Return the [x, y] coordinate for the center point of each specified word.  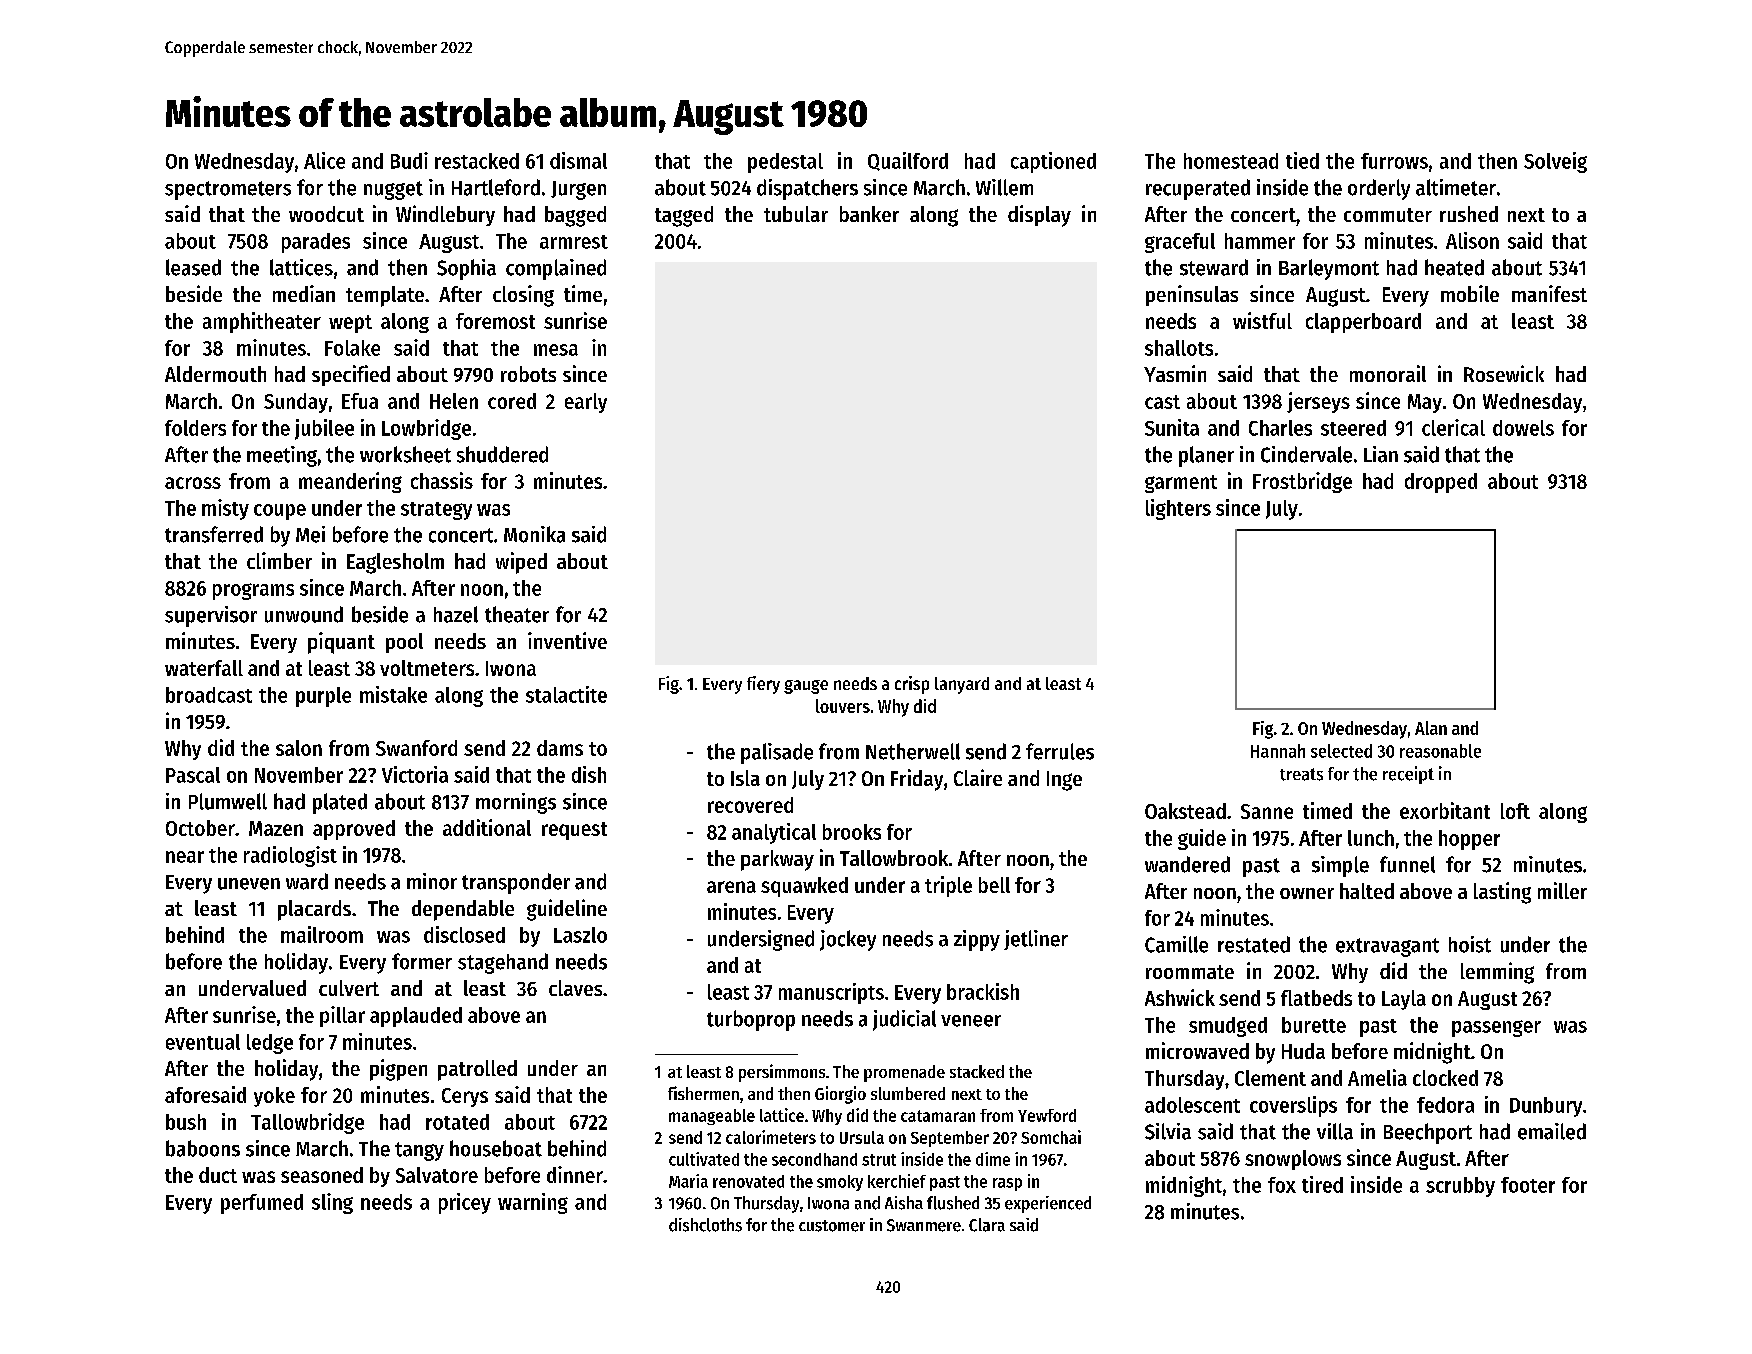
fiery [763, 685]
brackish [983, 991]
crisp [912, 685]
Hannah [1278, 751]
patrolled [477, 1070]
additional [487, 827]
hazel [456, 614]
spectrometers [228, 190]
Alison [1472, 240]
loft [1515, 811]
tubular [796, 214]
